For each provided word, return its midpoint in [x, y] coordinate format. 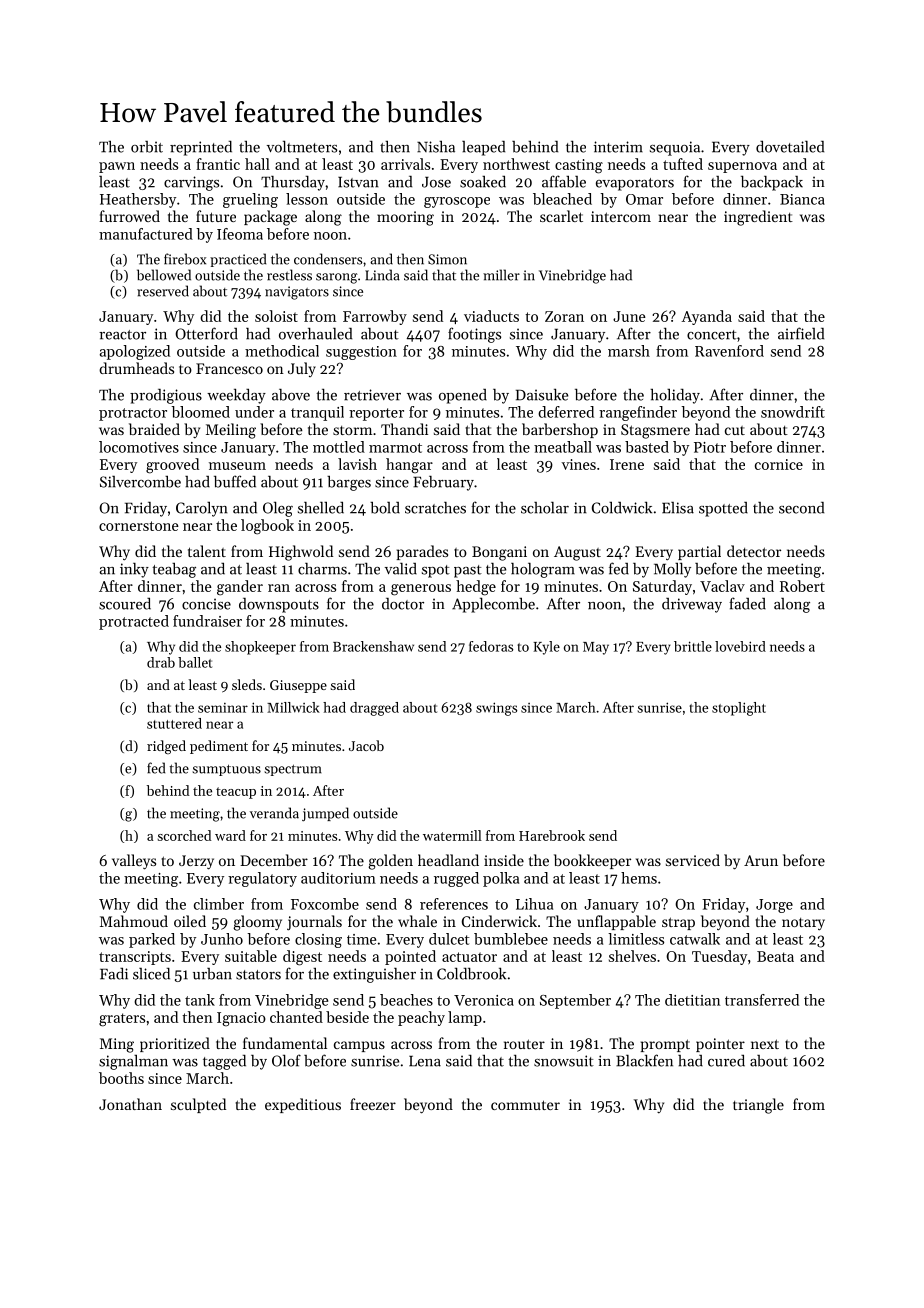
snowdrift [793, 412]
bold [385, 508]
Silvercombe [140, 482]
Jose [436, 182]
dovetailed [790, 146]
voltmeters [302, 146]
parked [152, 940]
